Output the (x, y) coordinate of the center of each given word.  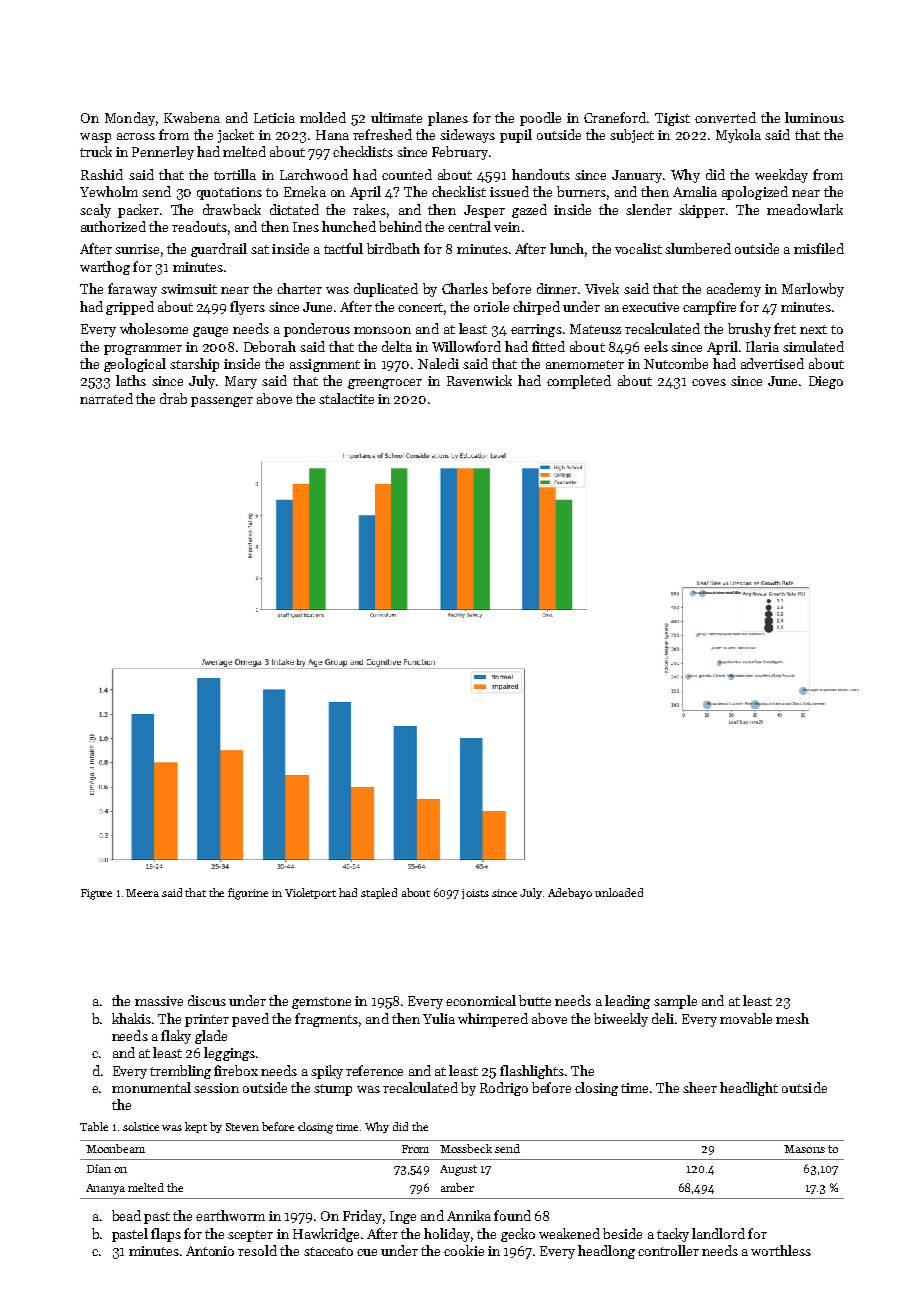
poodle (540, 119)
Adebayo (570, 893)
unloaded (619, 892)
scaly (95, 211)
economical (481, 1000)
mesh (792, 1018)
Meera (142, 893)
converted (725, 117)
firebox (236, 1070)
